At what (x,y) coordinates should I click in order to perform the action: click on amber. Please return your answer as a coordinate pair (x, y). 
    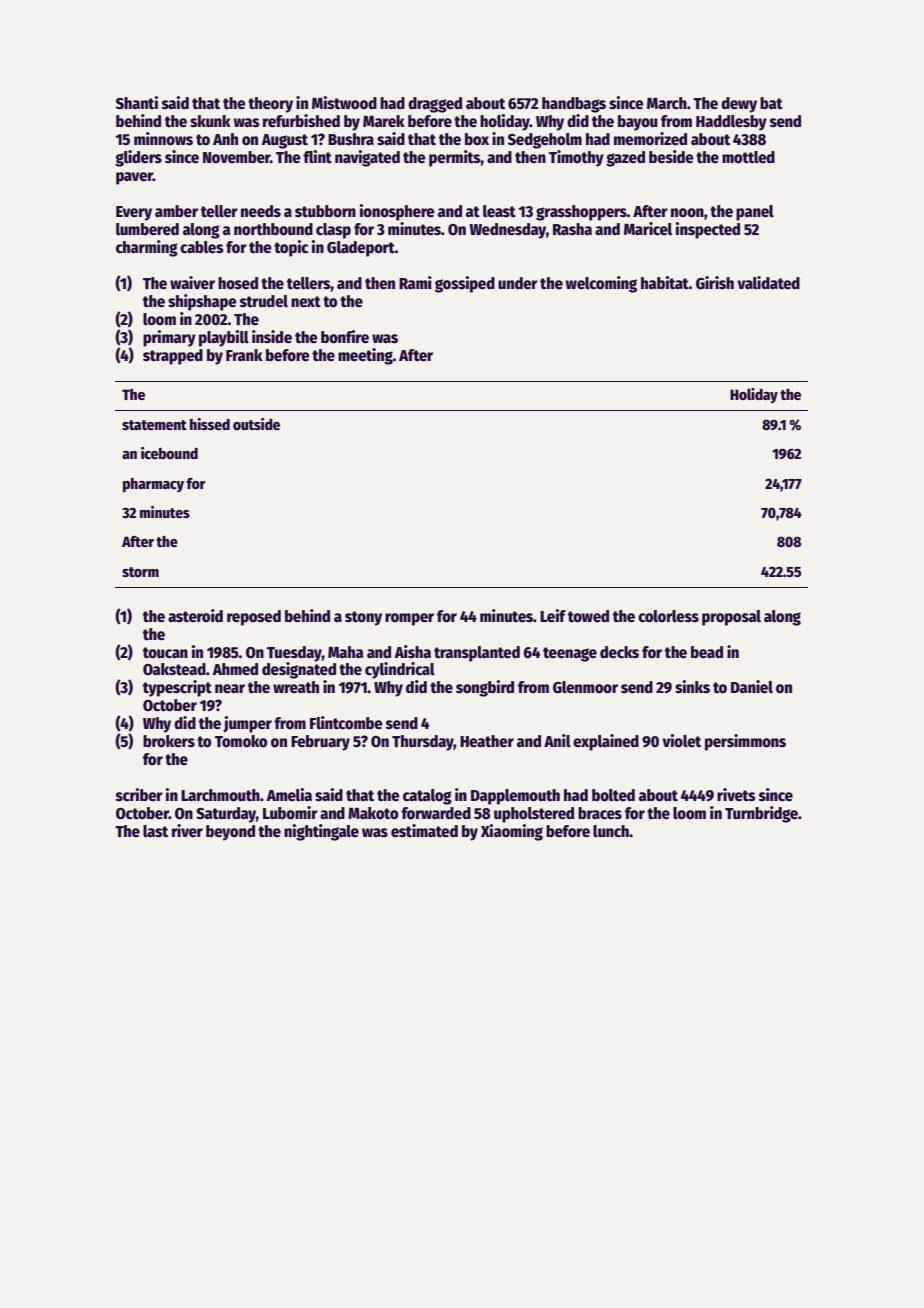
    Looking at the image, I should click on (176, 211).
